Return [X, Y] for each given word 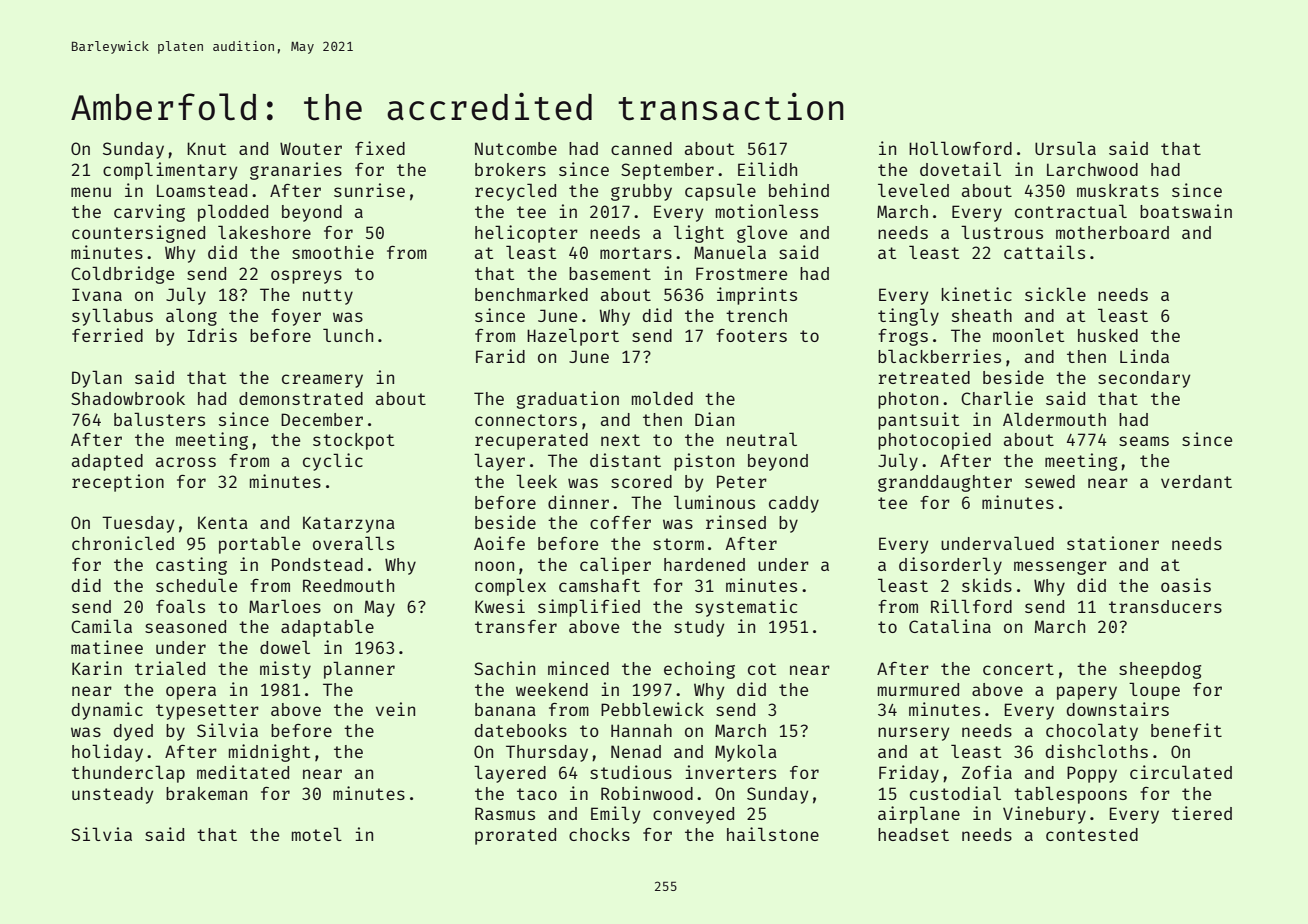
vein [395, 709]
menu [91, 192]
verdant [1196, 481]
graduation [568, 400]
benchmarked [531, 294]
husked [1108, 335]
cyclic [333, 462]
